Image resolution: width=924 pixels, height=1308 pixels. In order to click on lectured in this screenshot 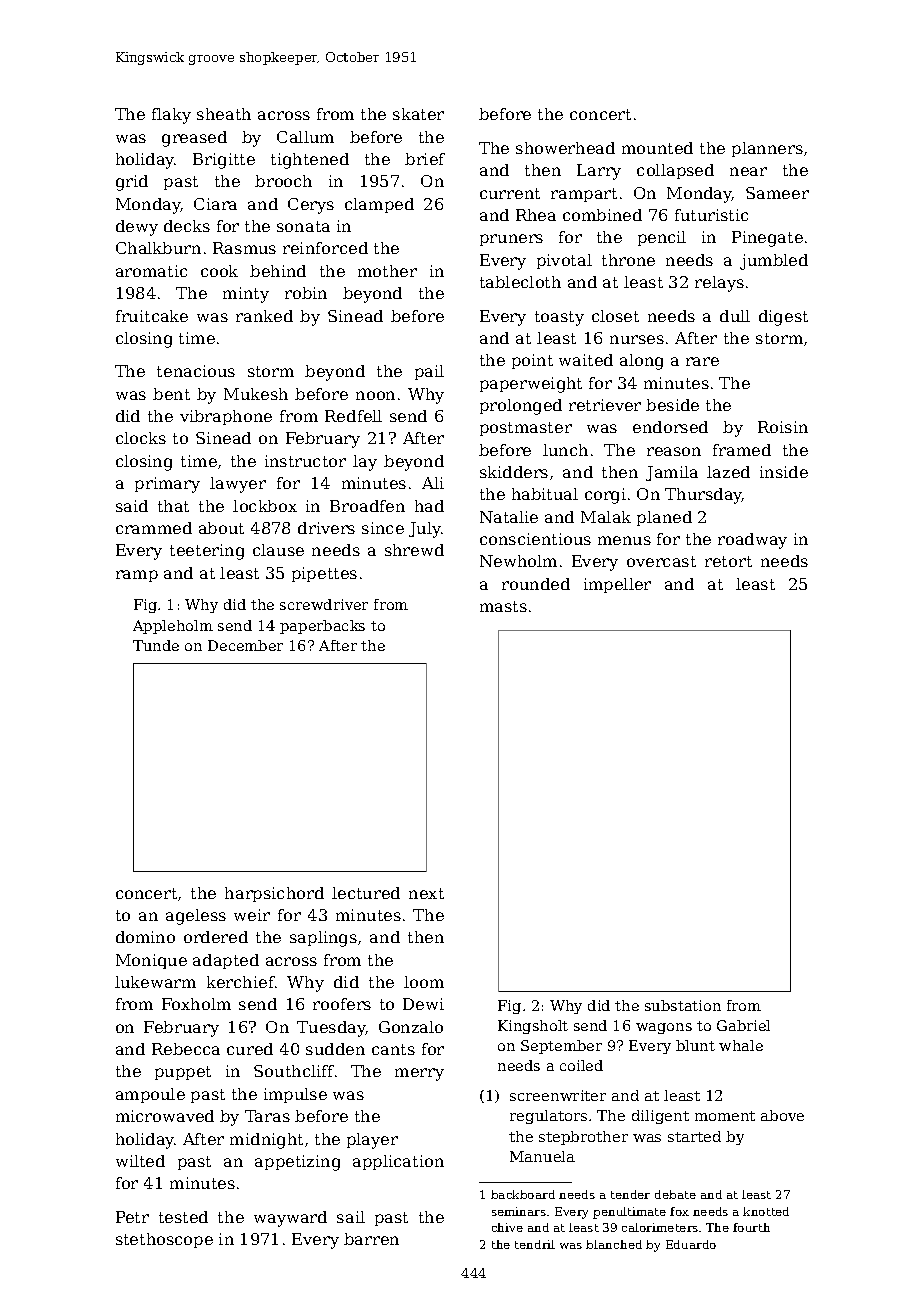, I will do `click(366, 893)`.
